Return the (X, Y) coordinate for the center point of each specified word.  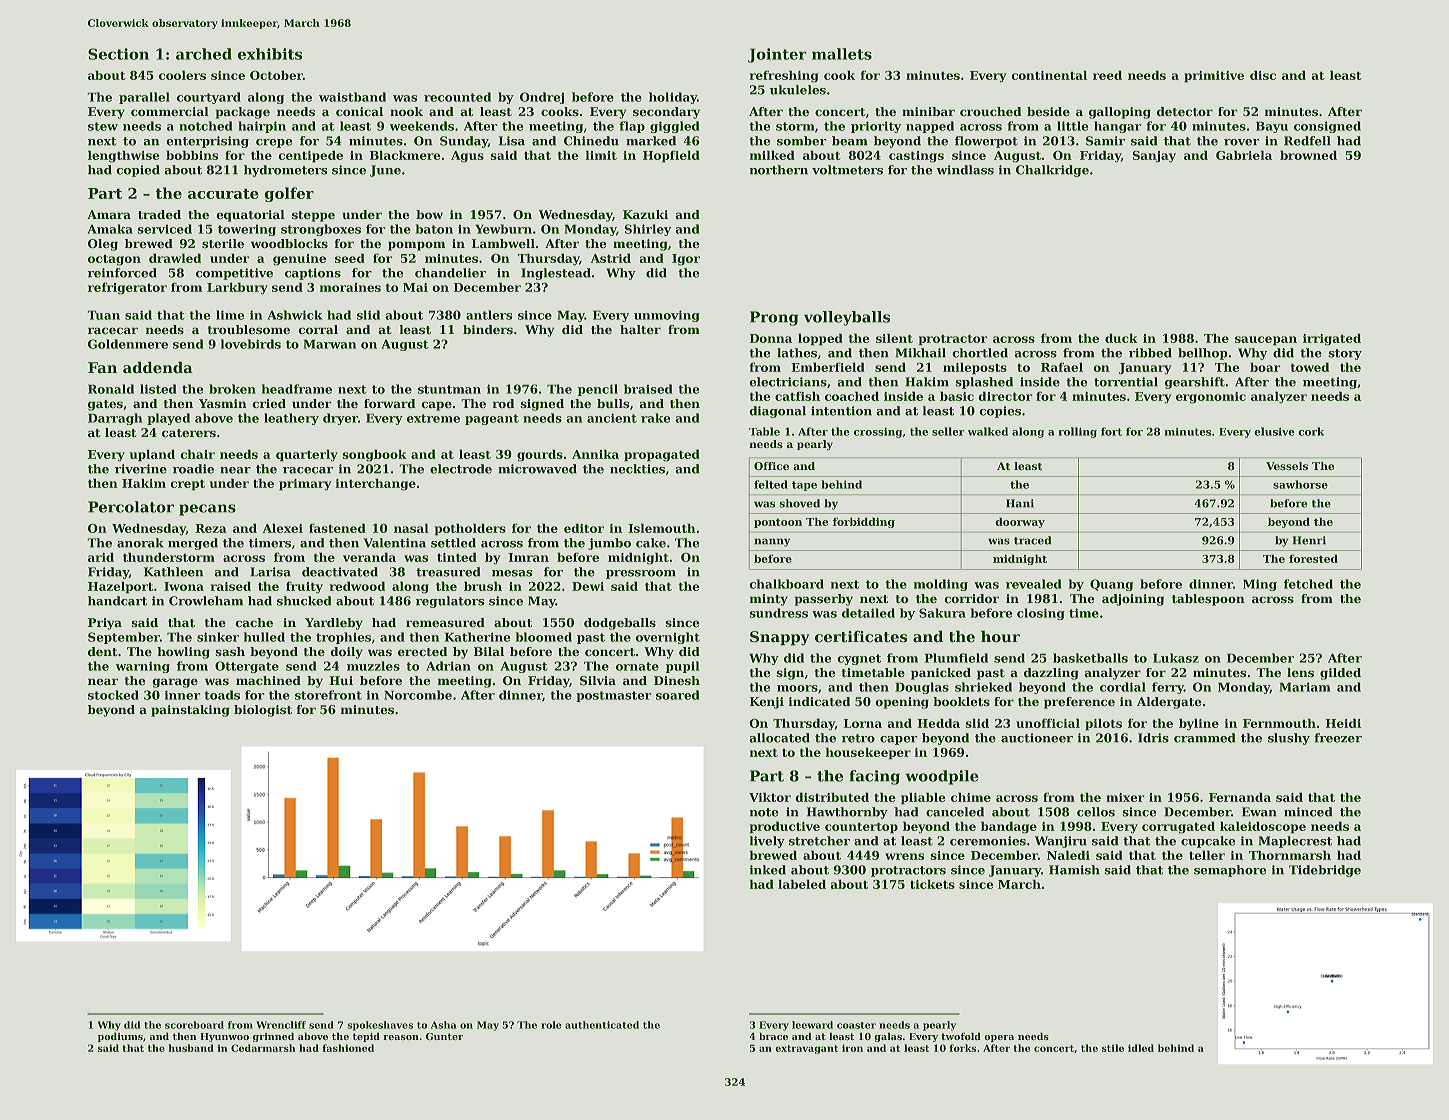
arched (204, 54)
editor (584, 528)
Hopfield (671, 156)
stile (1113, 1048)
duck (1121, 338)
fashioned (348, 1048)
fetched (1308, 584)
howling (183, 653)
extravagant (807, 1049)
